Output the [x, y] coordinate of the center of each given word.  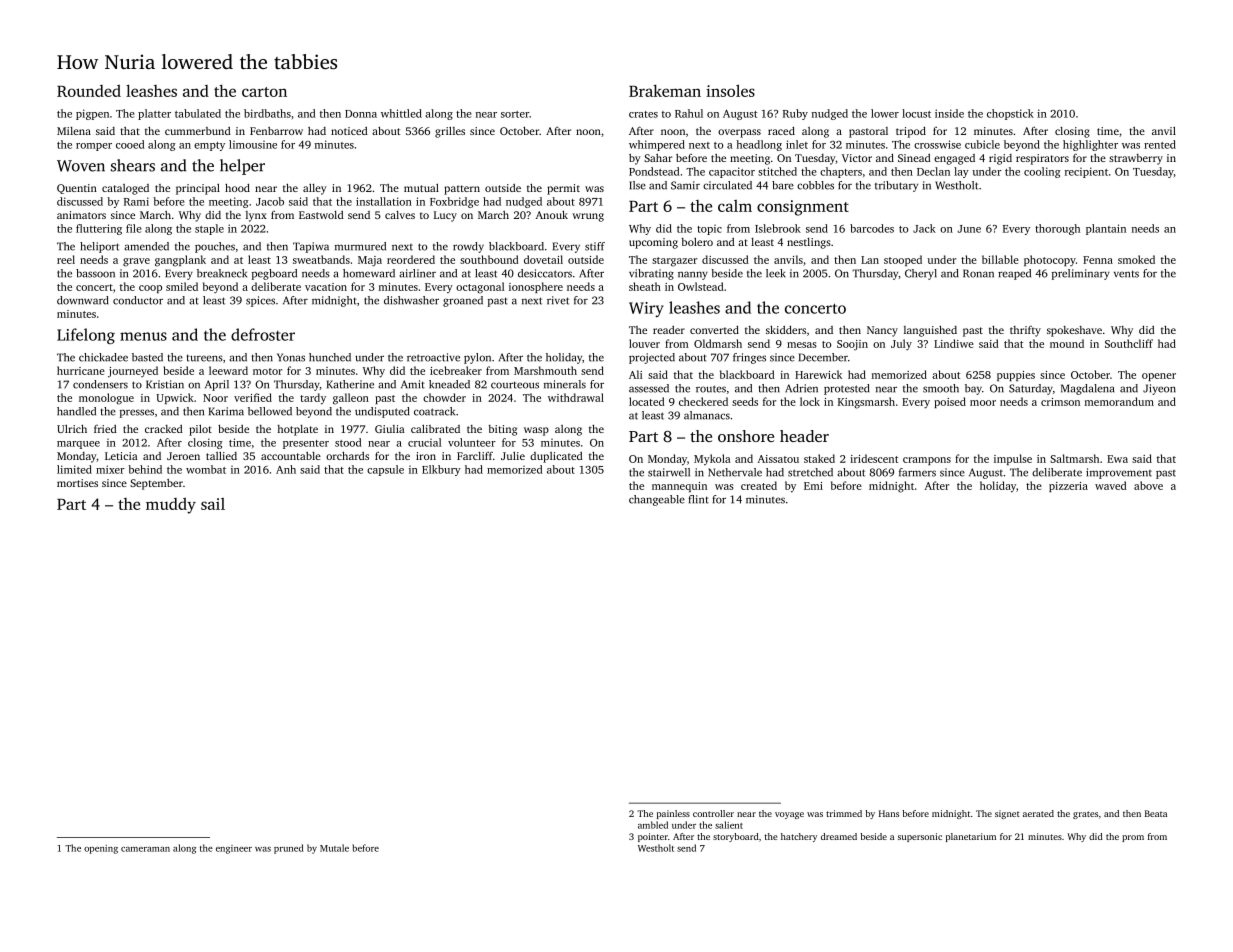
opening [101, 849]
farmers [917, 472]
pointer [653, 837]
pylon [477, 358]
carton [264, 92]
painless [673, 814]
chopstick [1010, 114]
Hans [889, 813]
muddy [171, 506]
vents [1126, 274]
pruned [289, 849]
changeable [657, 500]
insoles [730, 90]
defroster [263, 334]
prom [1133, 838]
